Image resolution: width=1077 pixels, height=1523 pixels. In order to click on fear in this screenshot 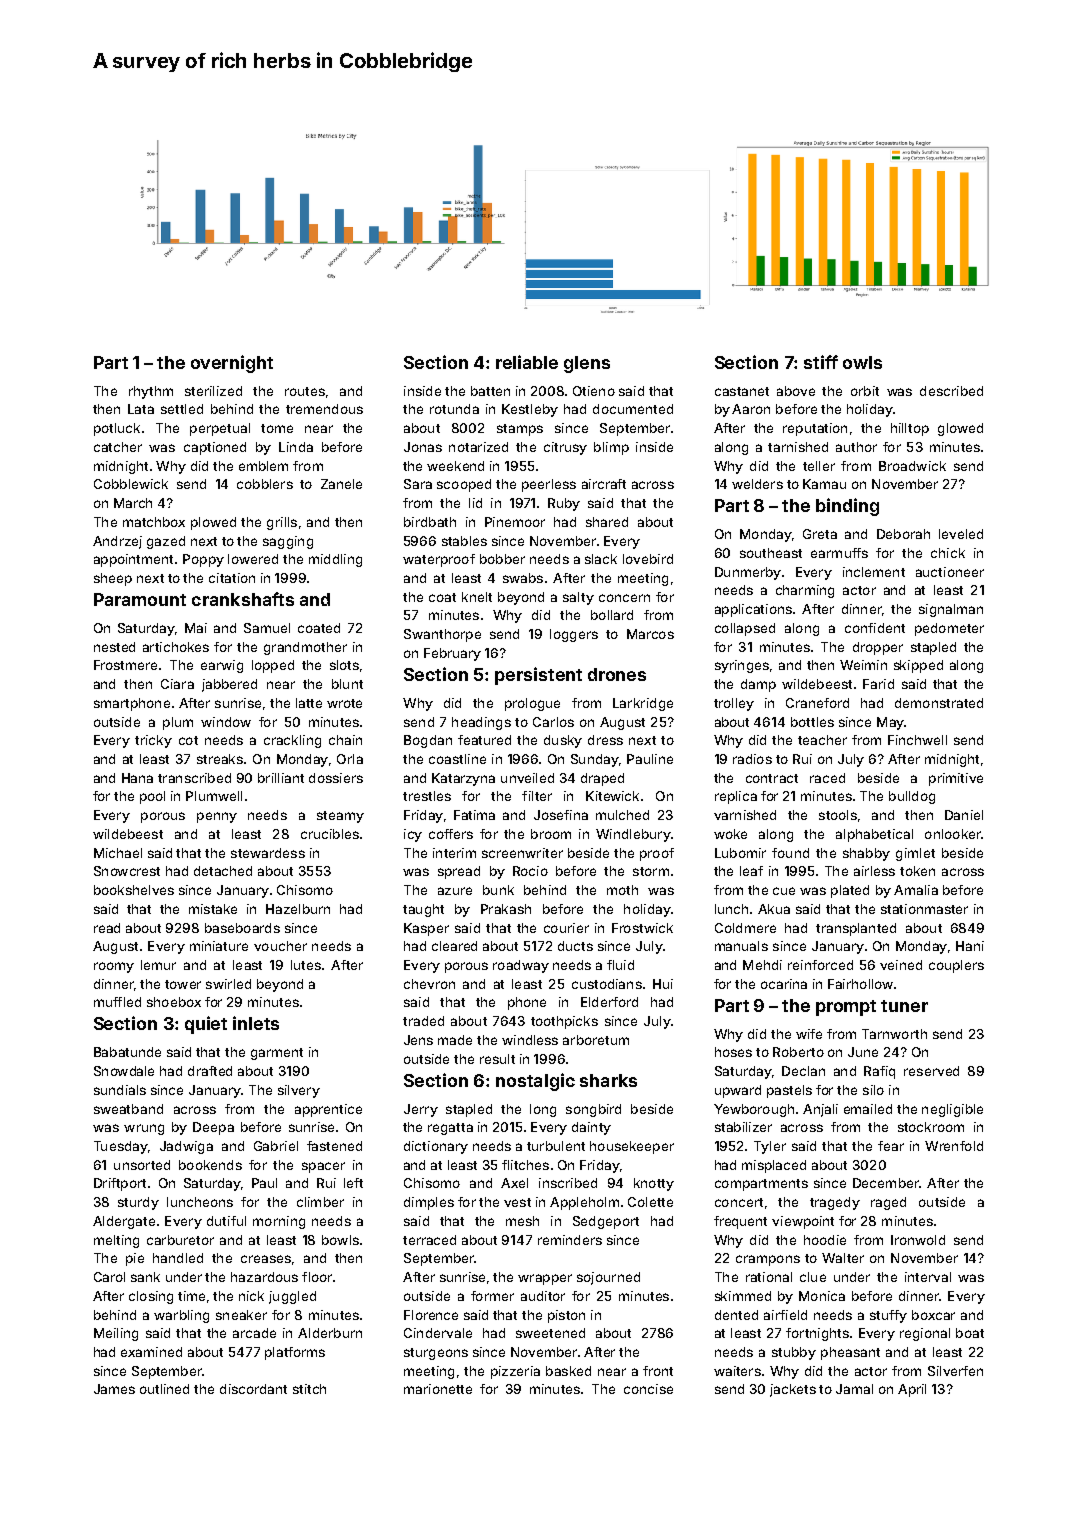, I will do `click(891, 1146)`.
